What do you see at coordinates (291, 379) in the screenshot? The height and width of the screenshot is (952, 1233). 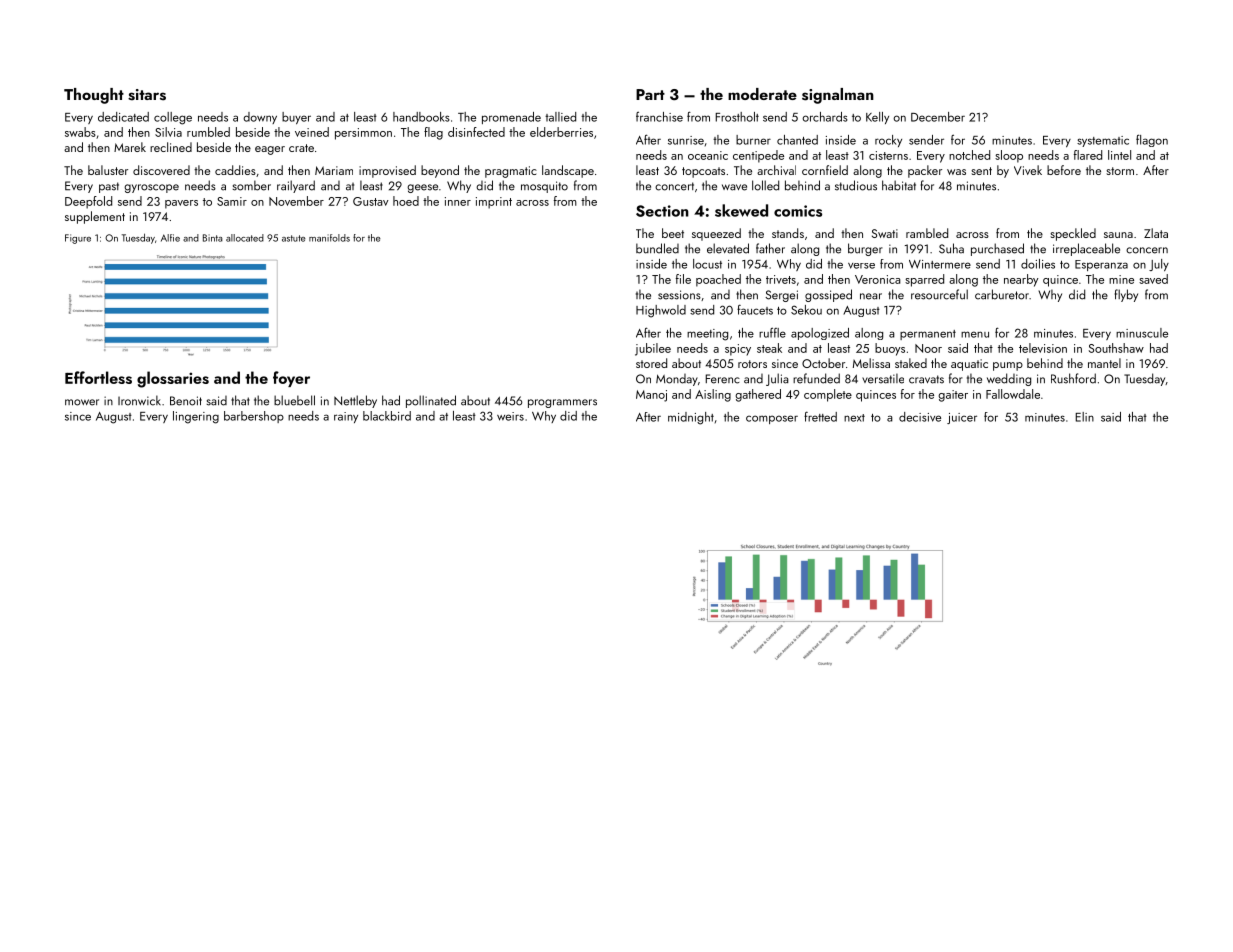 I see `foyer` at bounding box center [291, 379].
